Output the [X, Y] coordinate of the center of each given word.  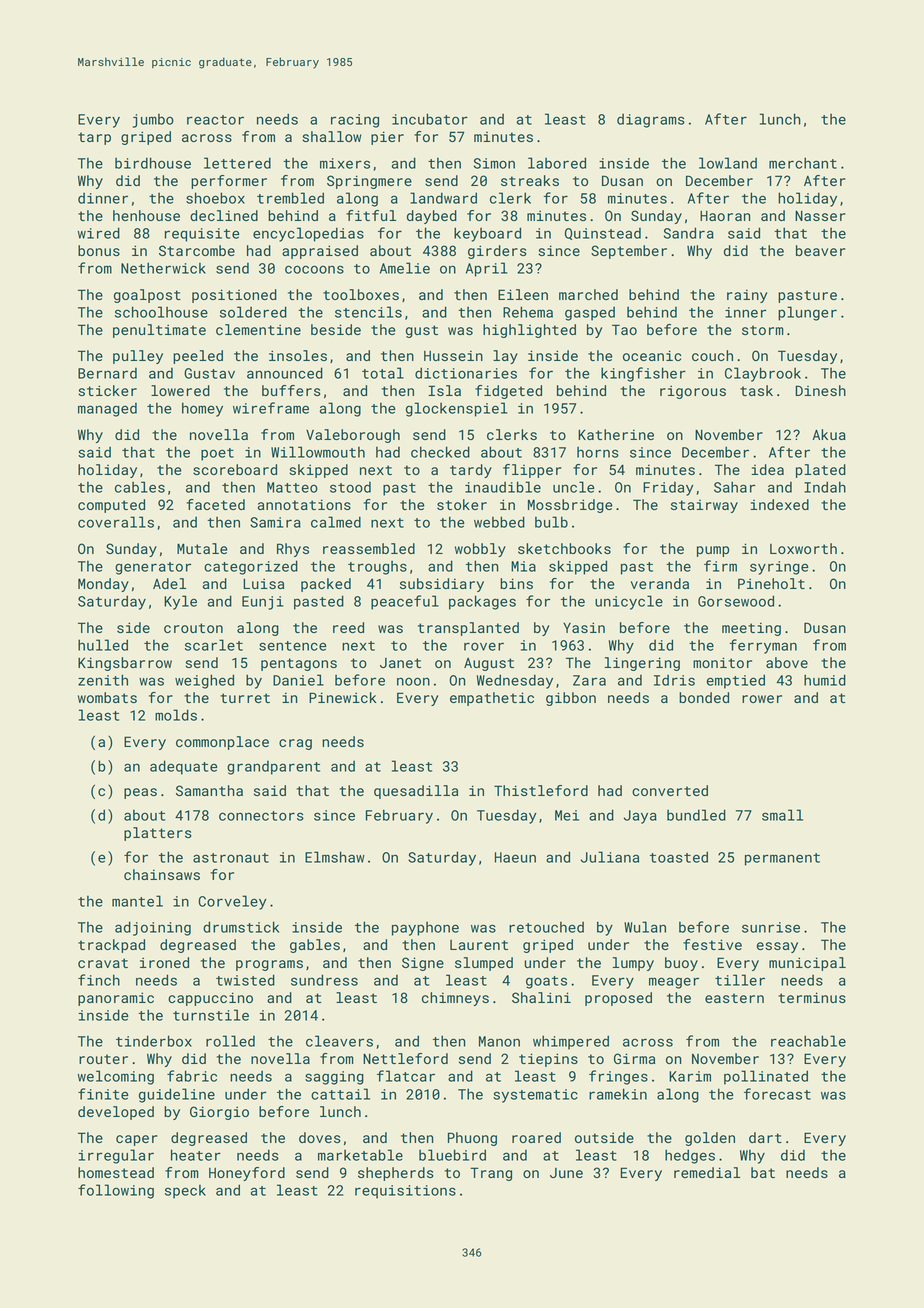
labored [557, 163]
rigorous [693, 392]
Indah [825, 487]
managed [107, 410]
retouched [546, 927]
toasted [679, 857]
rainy [747, 296]
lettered [237, 163]
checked [440, 452]
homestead [116, 1172]
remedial [707, 1172]
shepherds [396, 1174]
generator [153, 568]
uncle [574, 487]
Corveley [232, 902]
